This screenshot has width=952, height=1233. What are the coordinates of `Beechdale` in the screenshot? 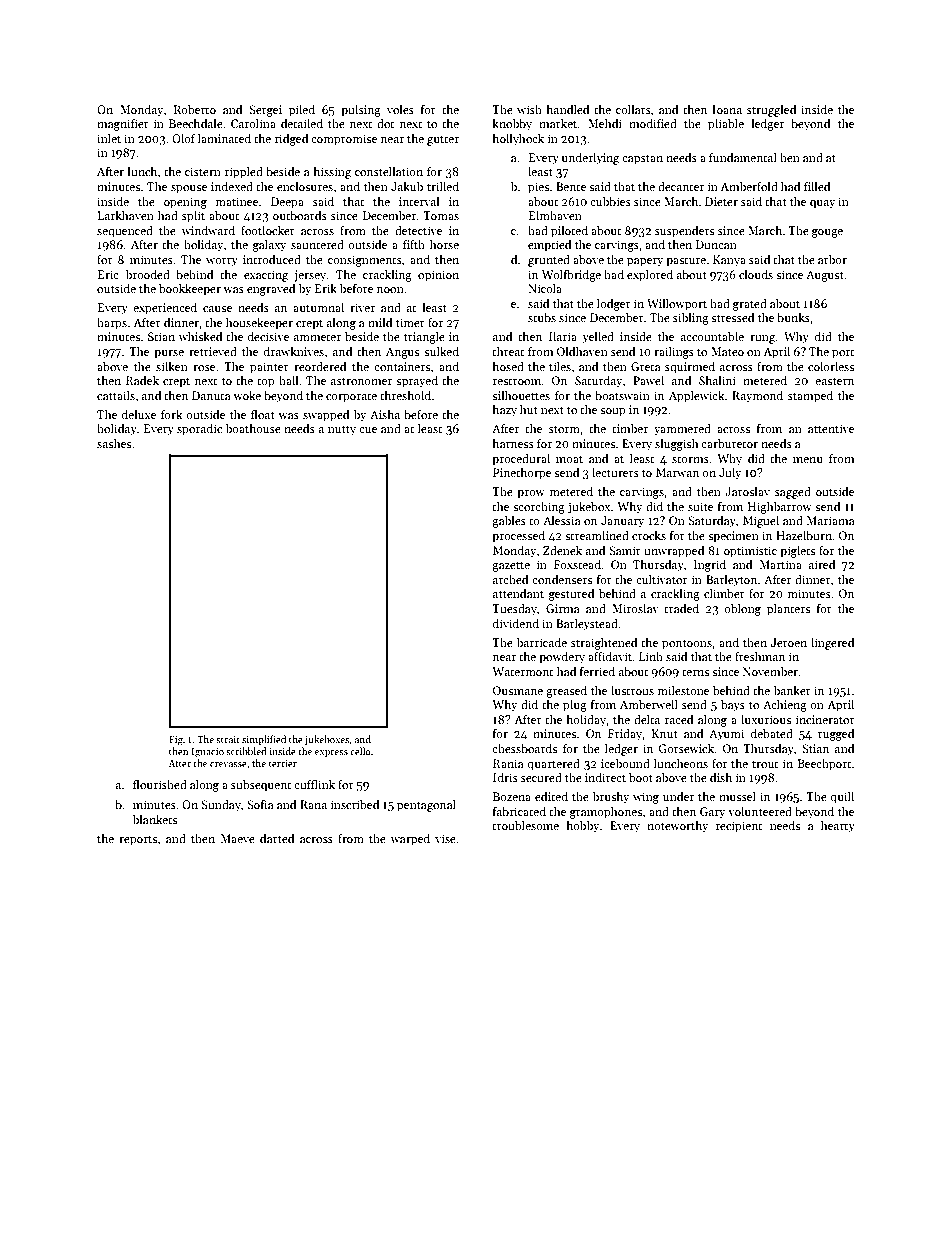 It's located at (196, 123).
